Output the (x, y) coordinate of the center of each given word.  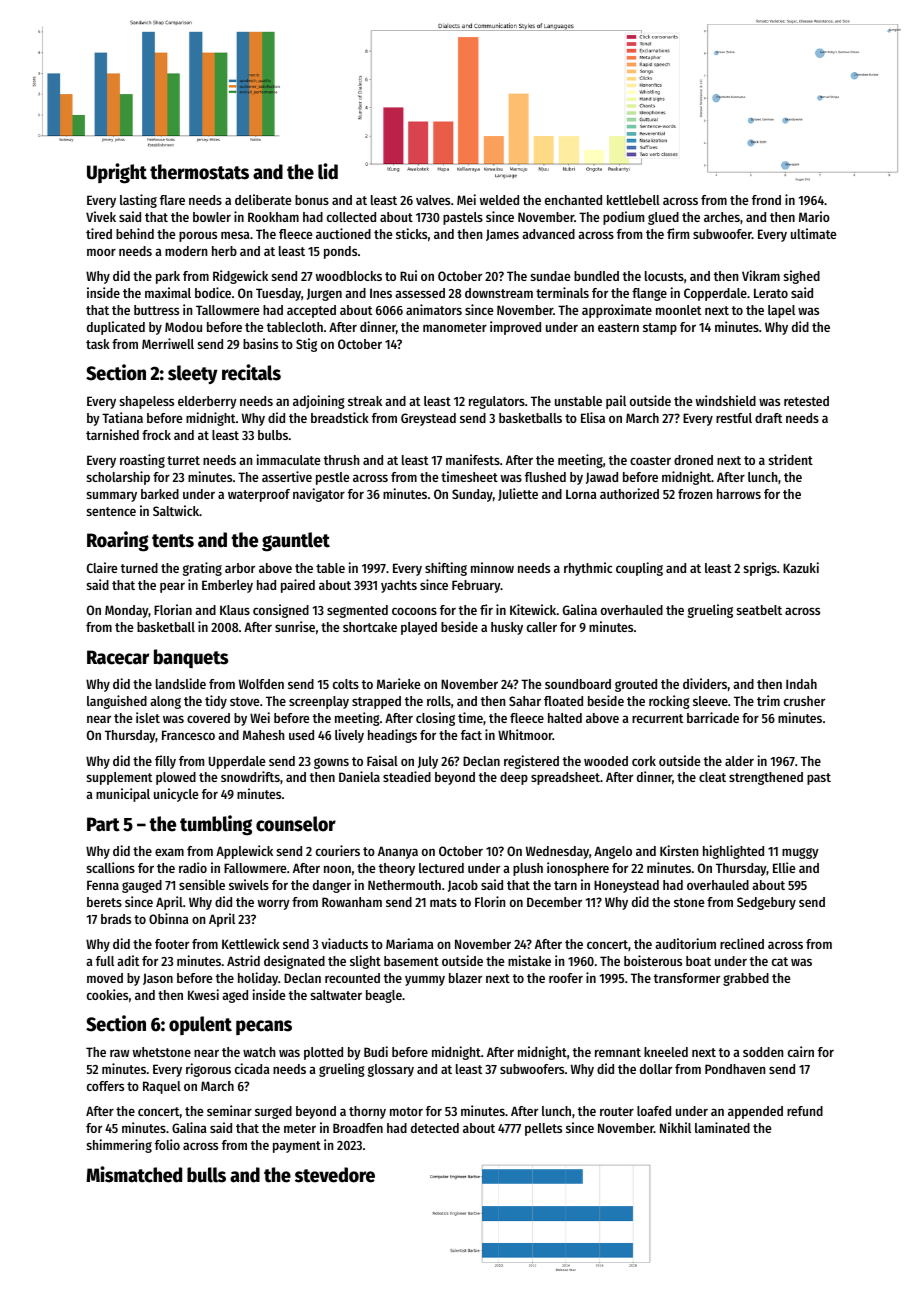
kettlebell (633, 200)
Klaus (235, 610)
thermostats (199, 172)
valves (433, 200)
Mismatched (134, 1174)
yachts (399, 586)
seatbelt (759, 610)
